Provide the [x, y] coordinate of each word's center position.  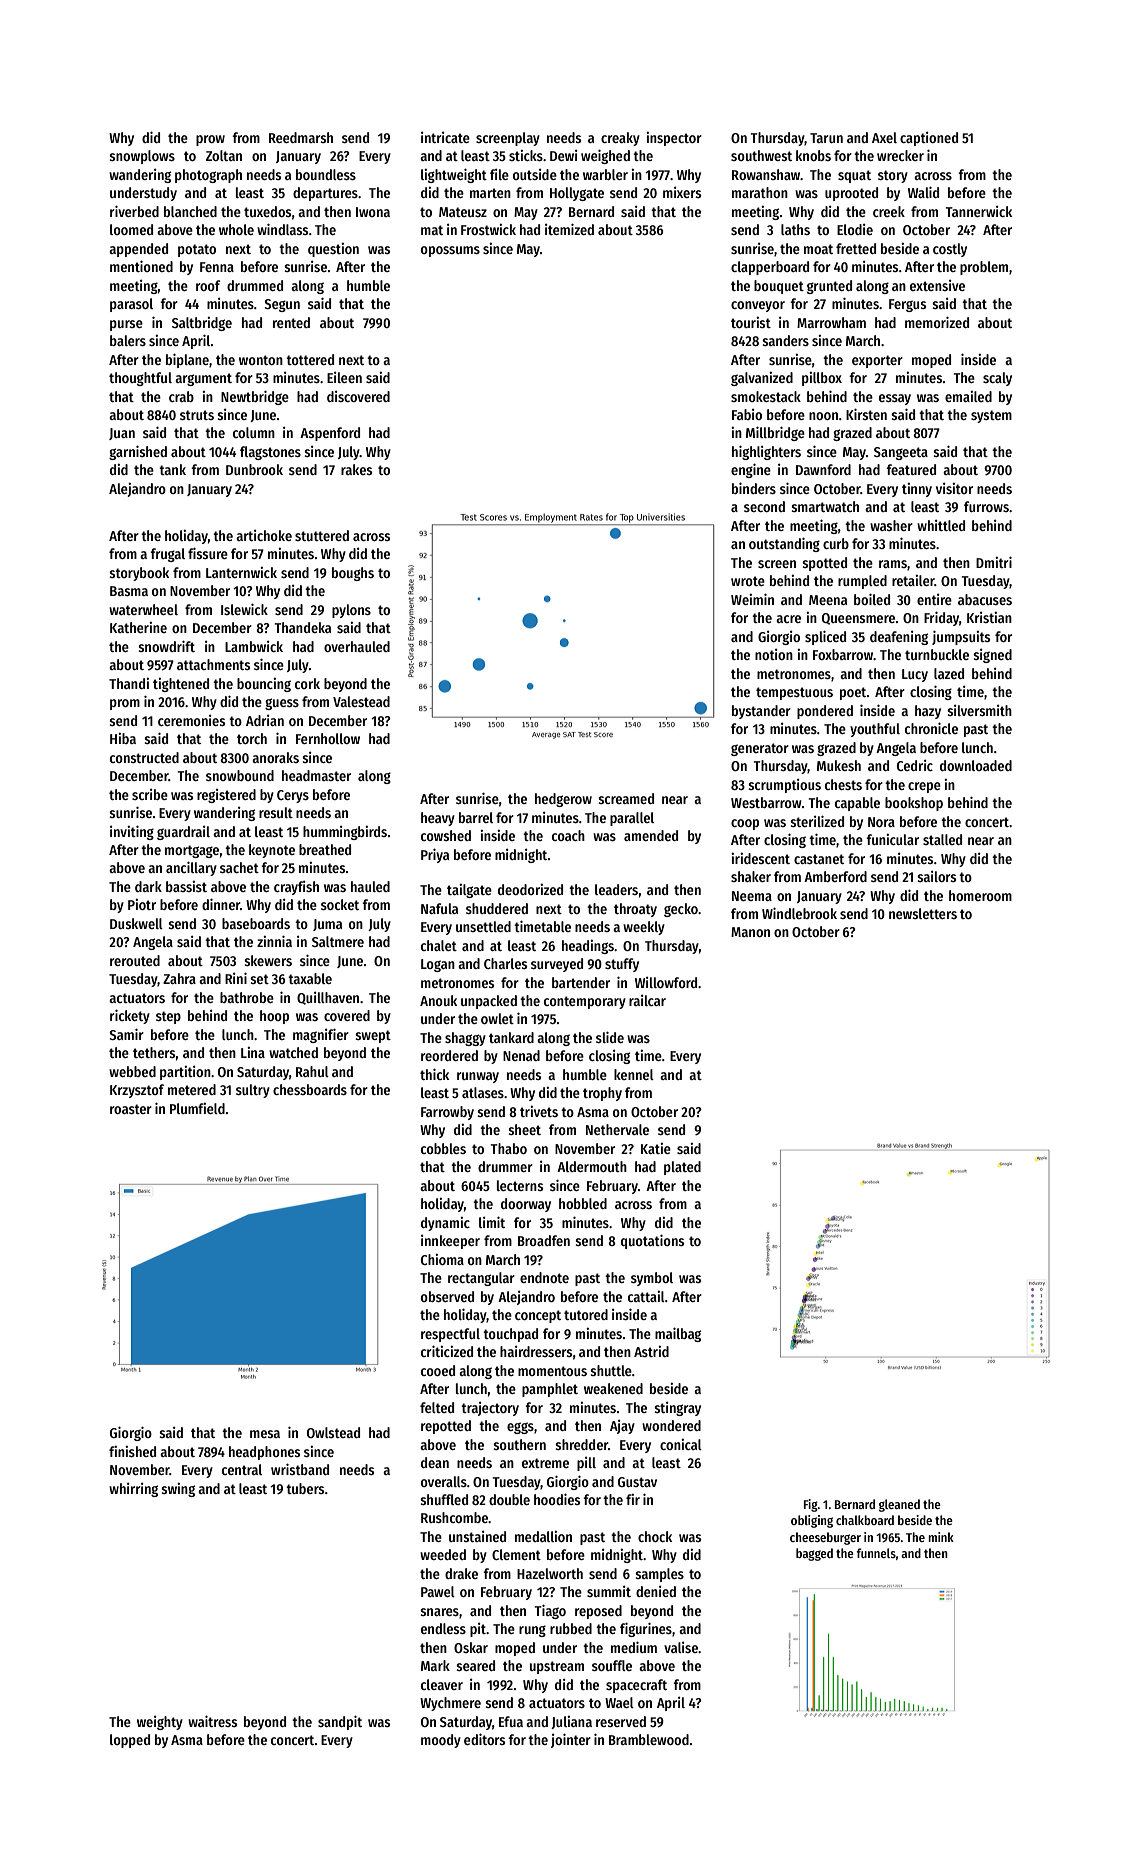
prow [210, 140]
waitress [212, 1721]
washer [891, 525]
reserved [621, 1721]
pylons [351, 611]
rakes [356, 469]
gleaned [899, 1505]
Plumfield [197, 1108]
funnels [876, 1553]
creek [889, 211]
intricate [445, 137]
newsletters [923, 913]
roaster [131, 1109]
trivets [539, 1111]
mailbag [678, 1334]
